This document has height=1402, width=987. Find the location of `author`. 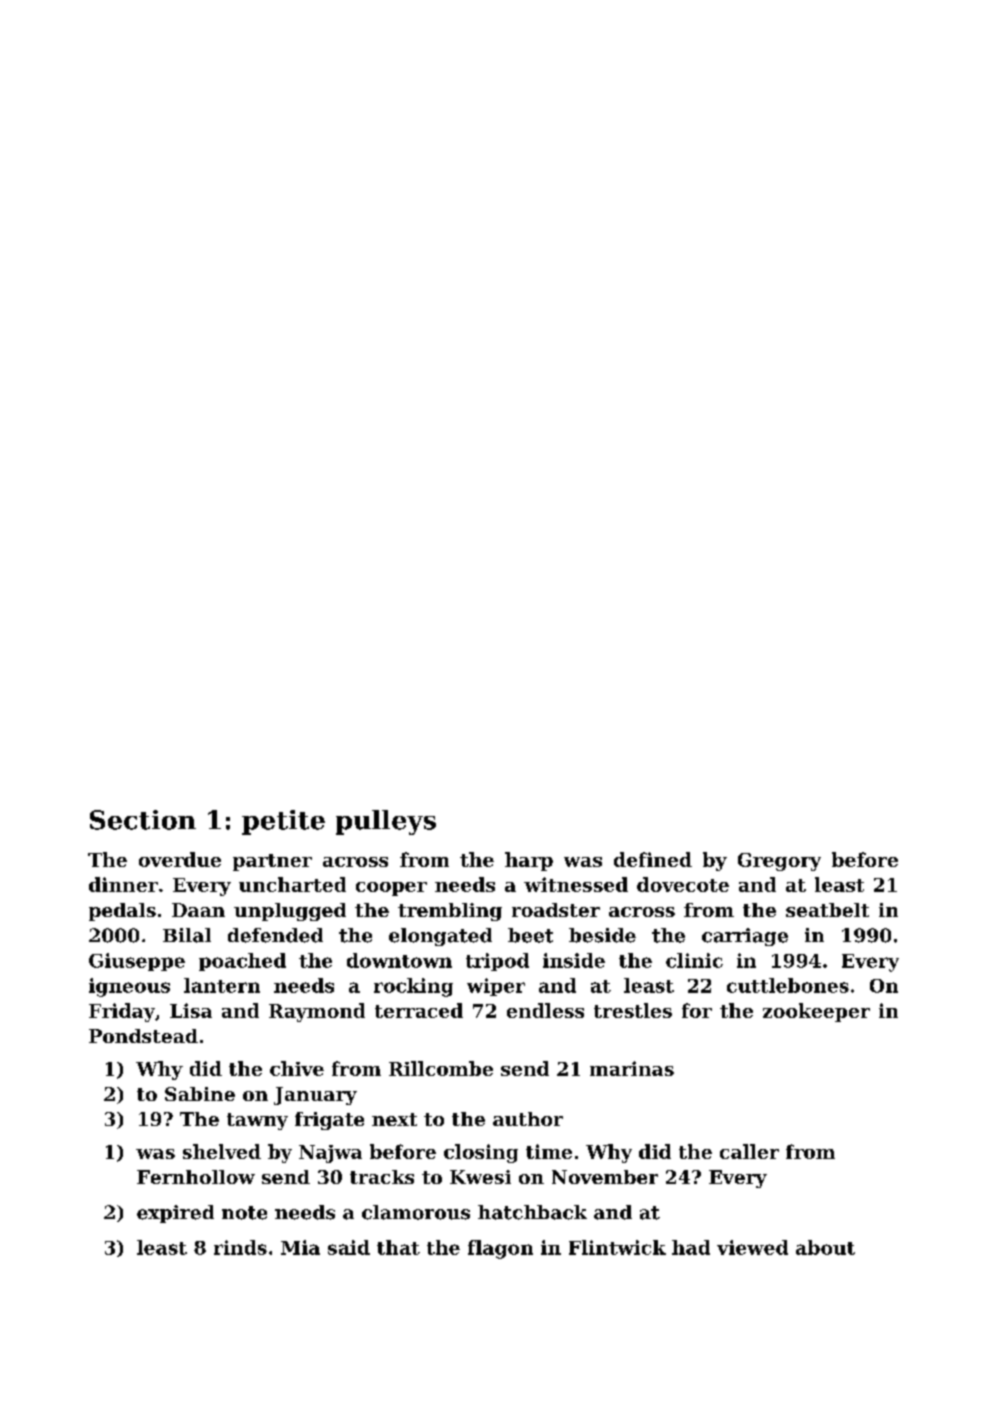

author is located at coordinates (528, 1119).
